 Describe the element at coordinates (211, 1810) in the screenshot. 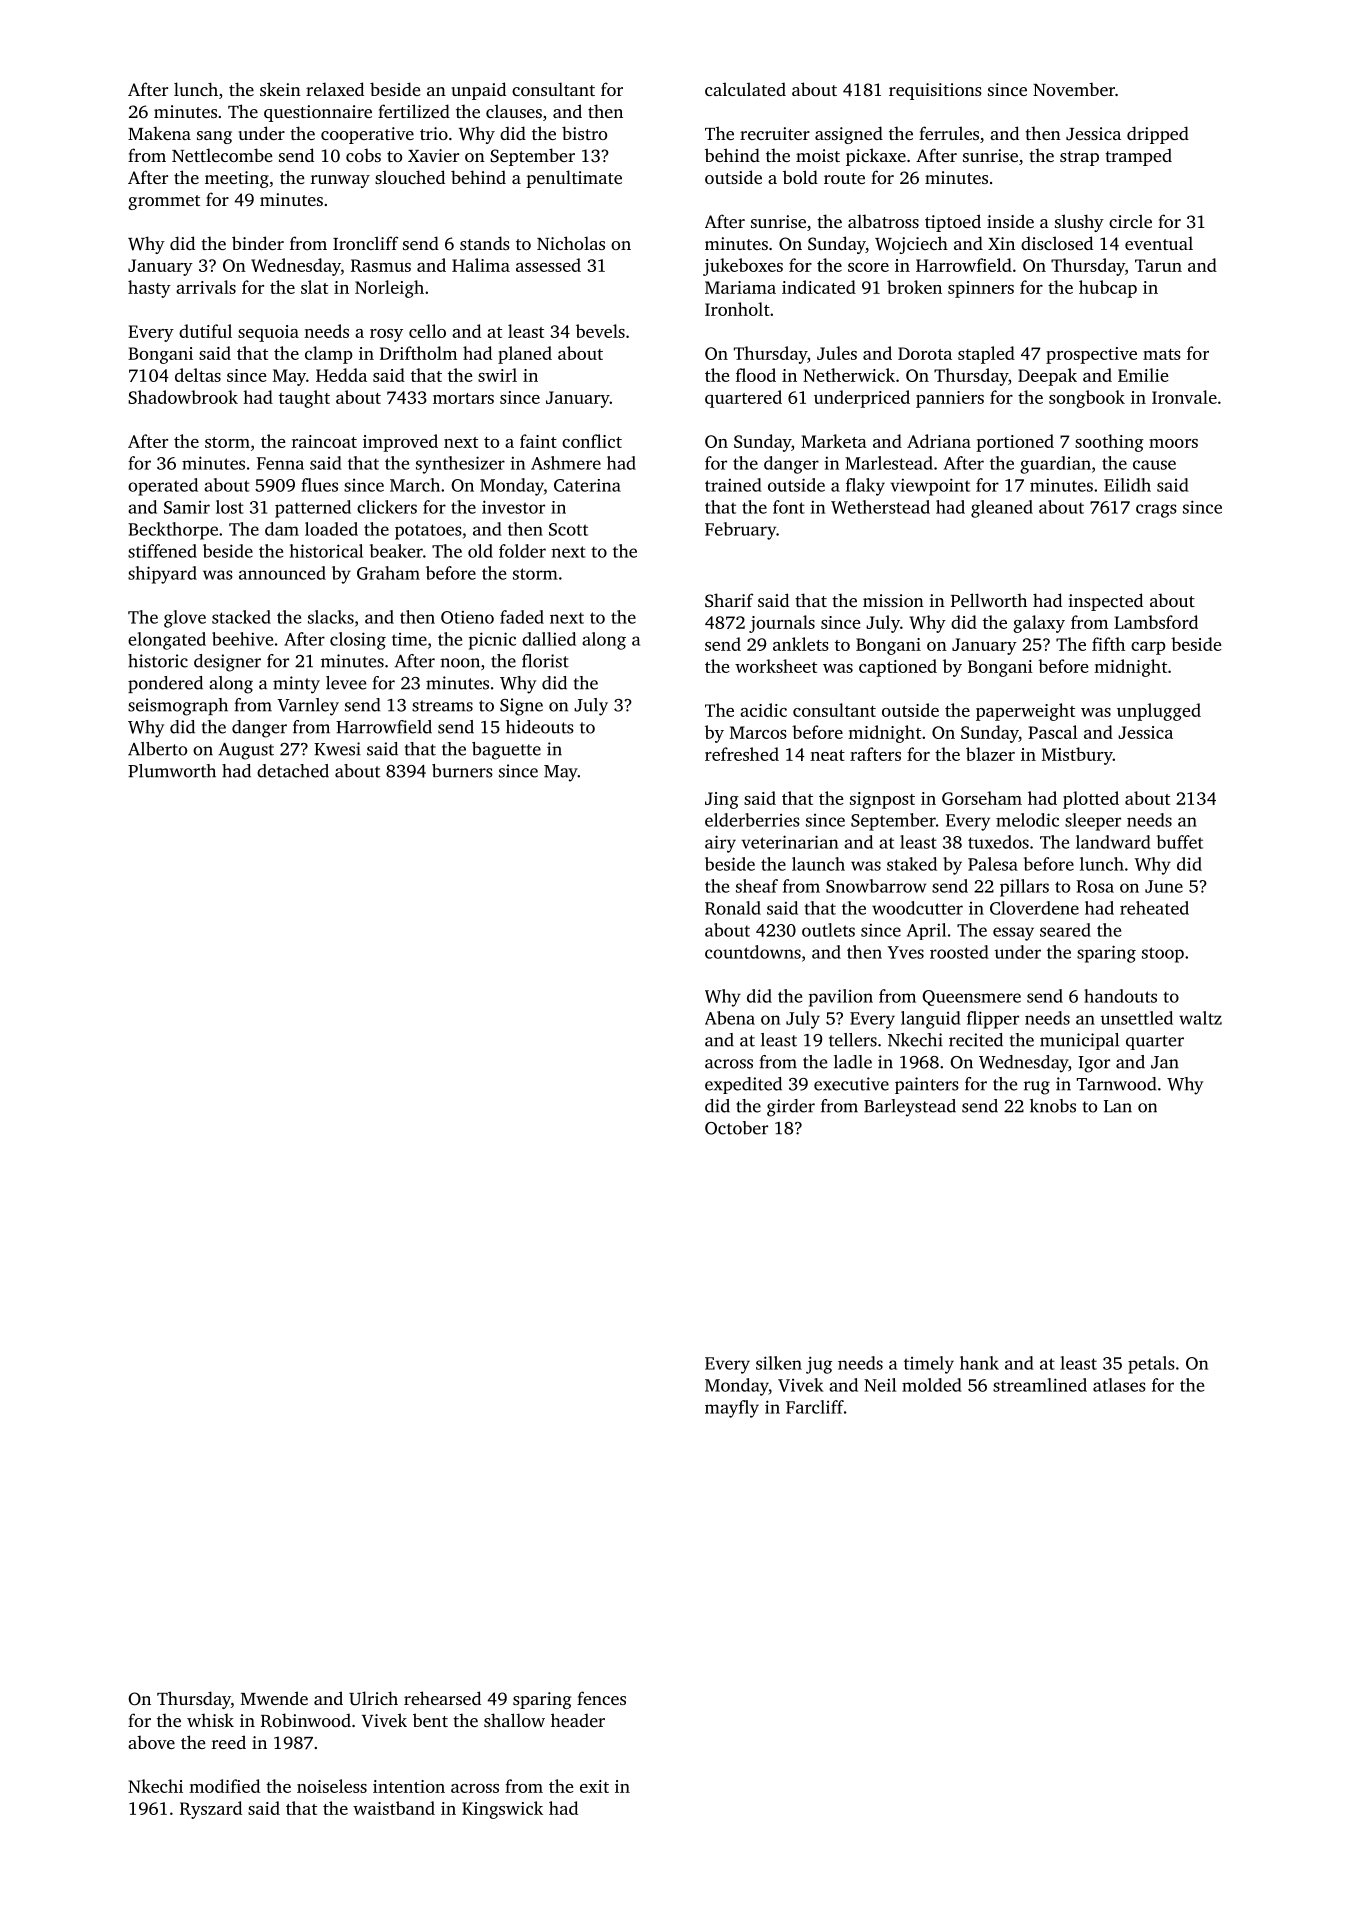

I see `Ryszard` at that location.
